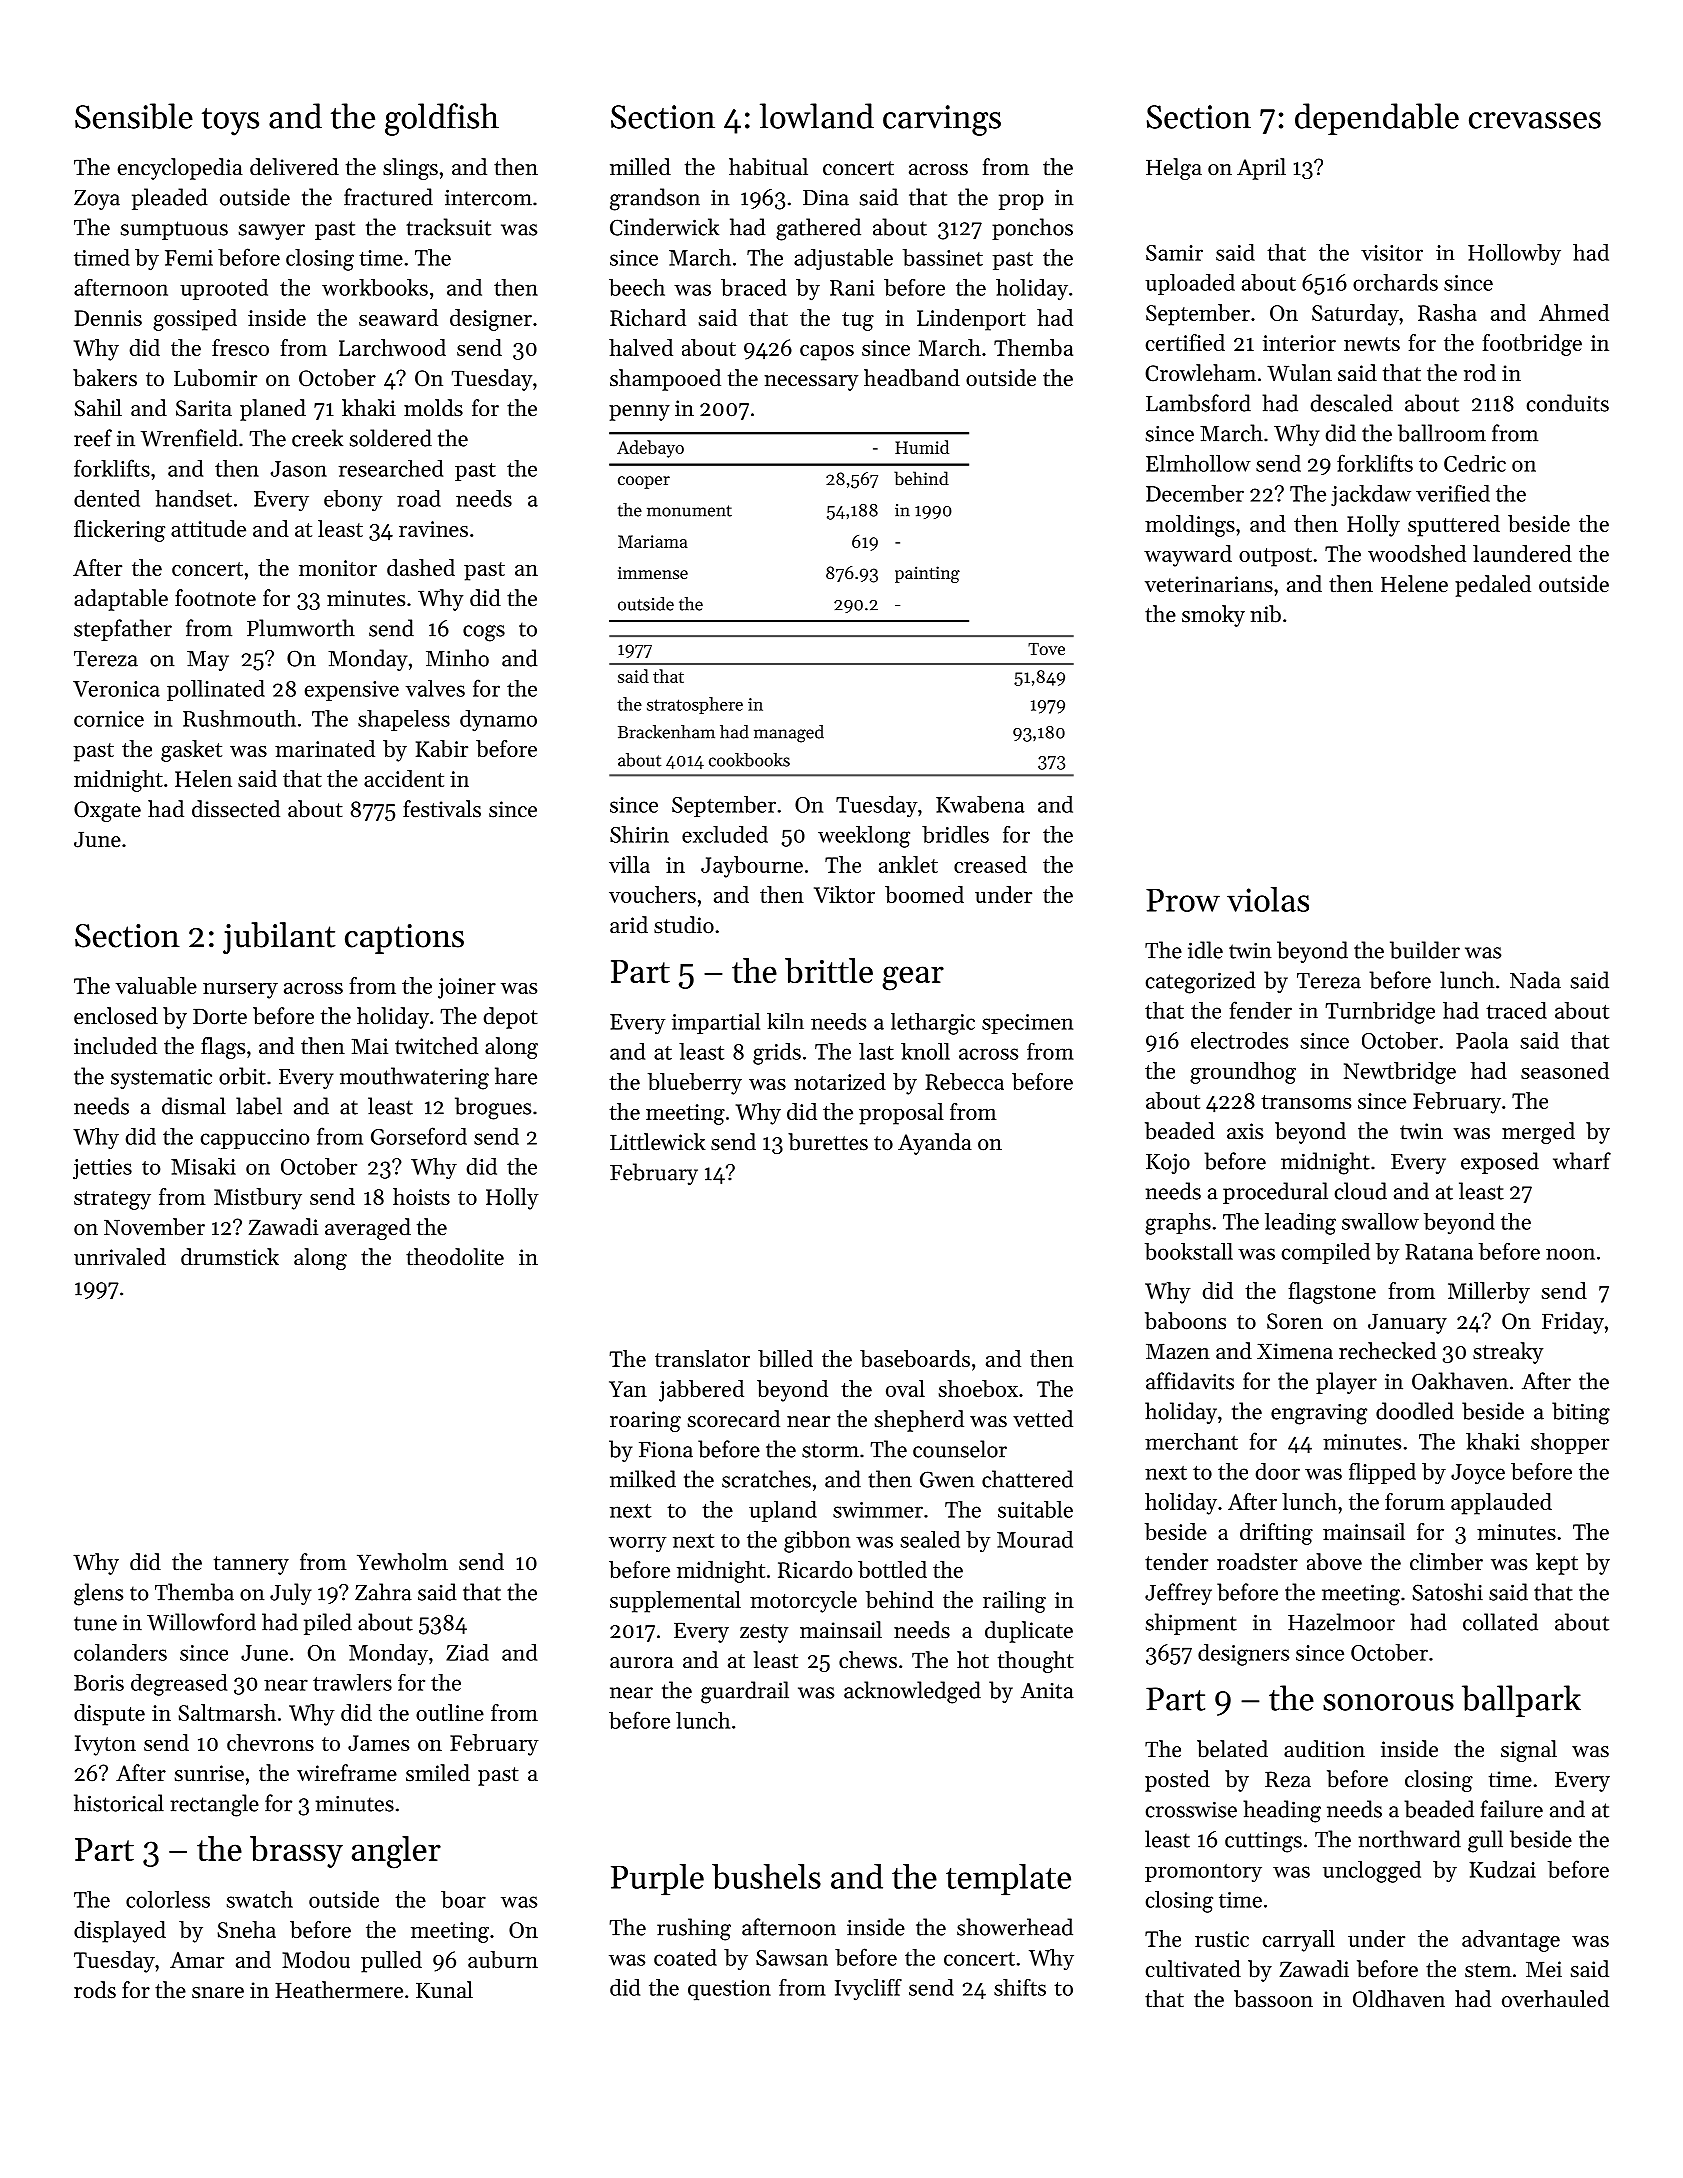  What do you see at coordinates (1032, 229) in the page?
I see `ponchos` at bounding box center [1032, 229].
